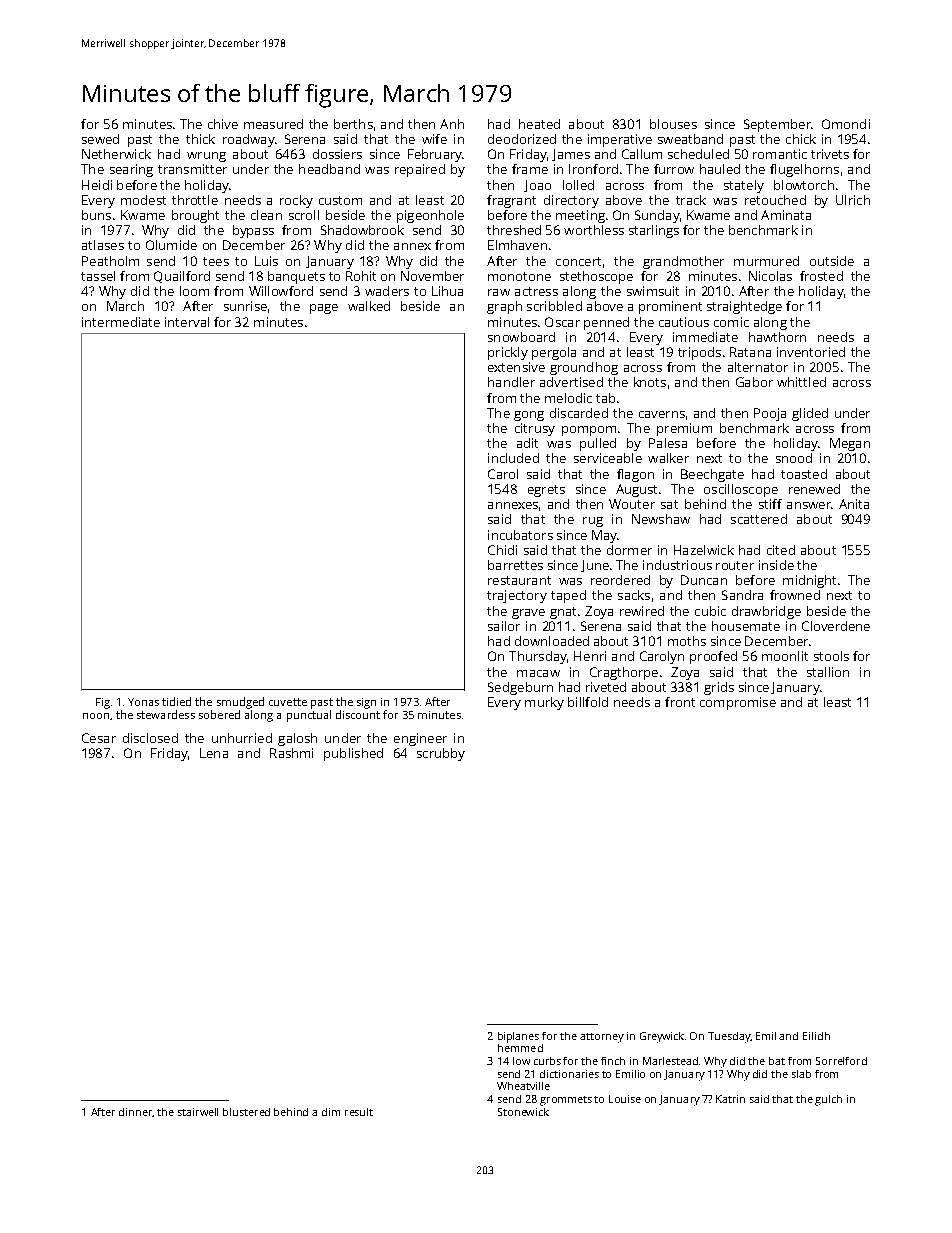  What do you see at coordinates (452, 124) in the screenshot?
I see `Anh` at bounding box center [452, 124].
